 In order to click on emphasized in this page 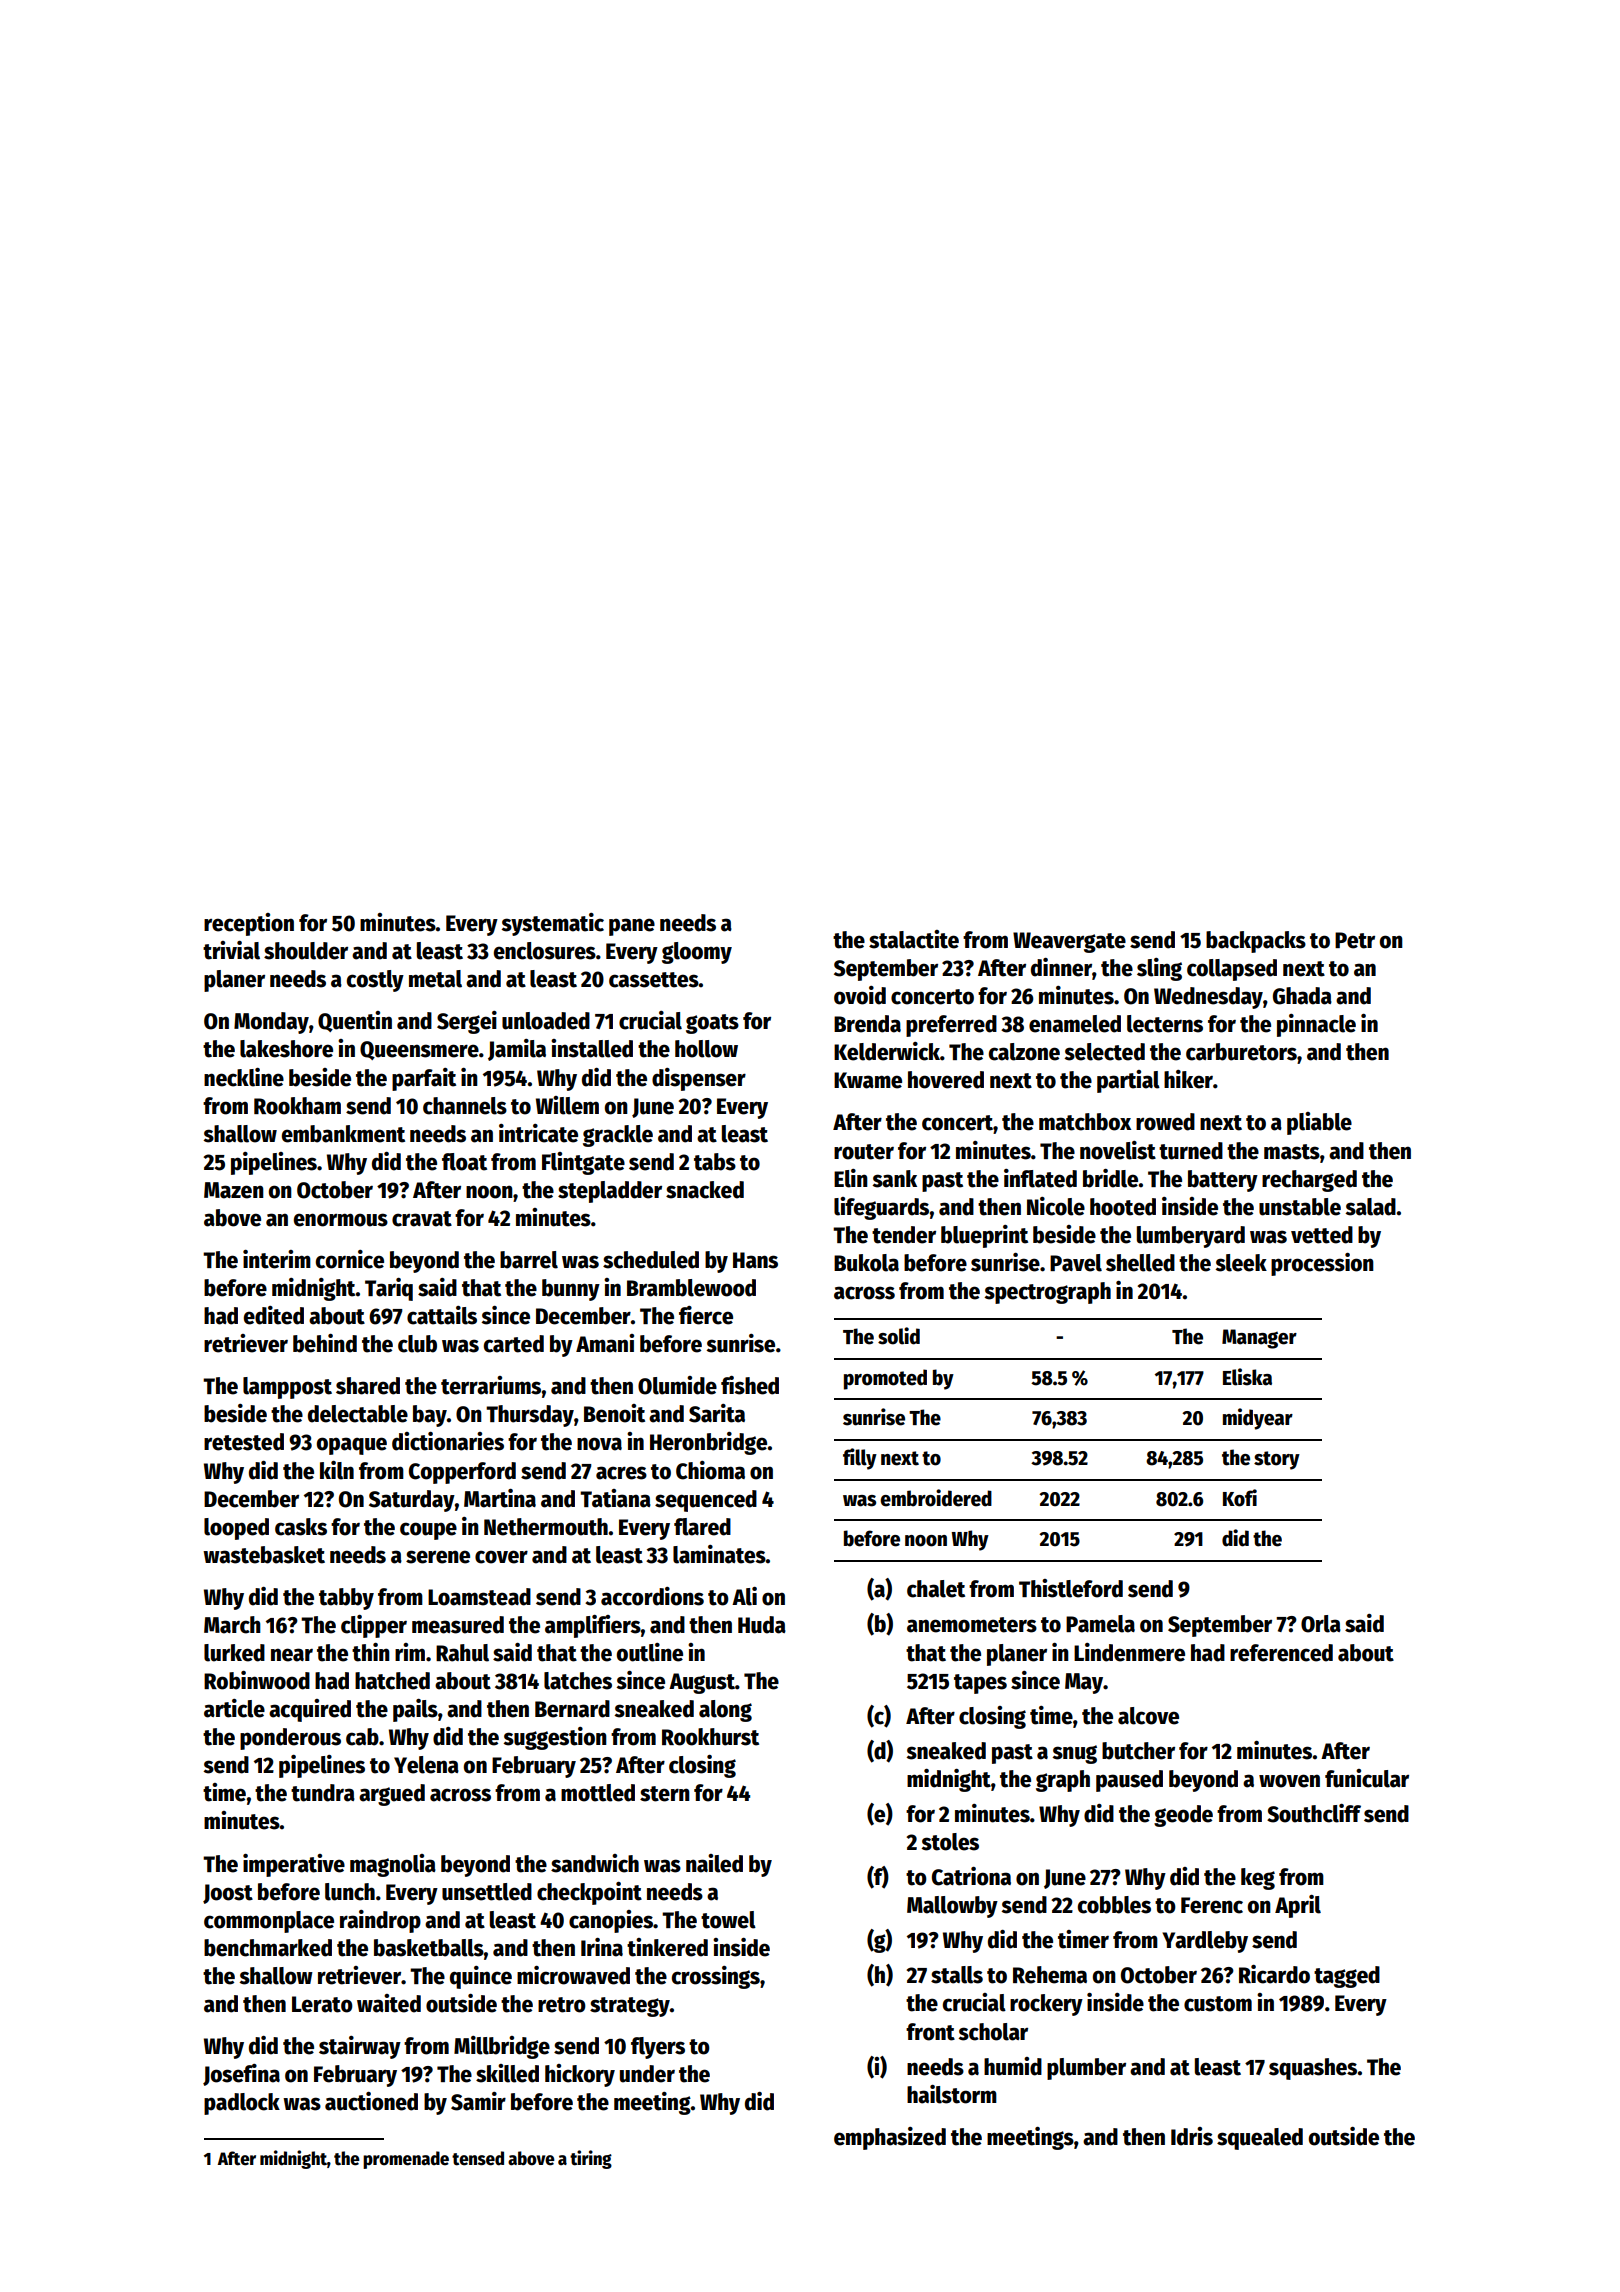, I will do `click(890, 2138)`.
